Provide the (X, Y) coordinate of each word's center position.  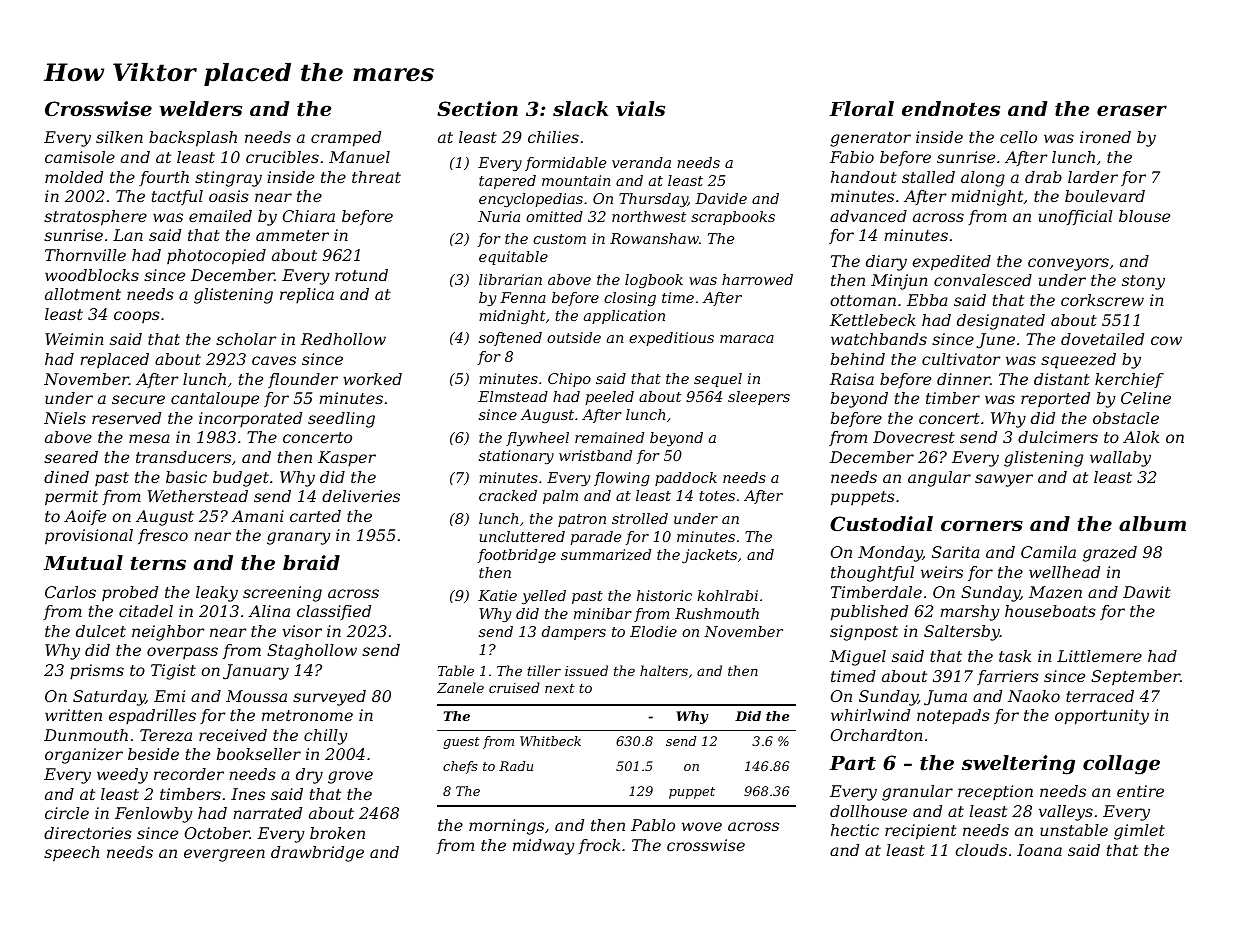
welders (200, 108)
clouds (981, 850)
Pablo (653, 825)
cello (1018, 137)
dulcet (101, 631)
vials (640, 108)
